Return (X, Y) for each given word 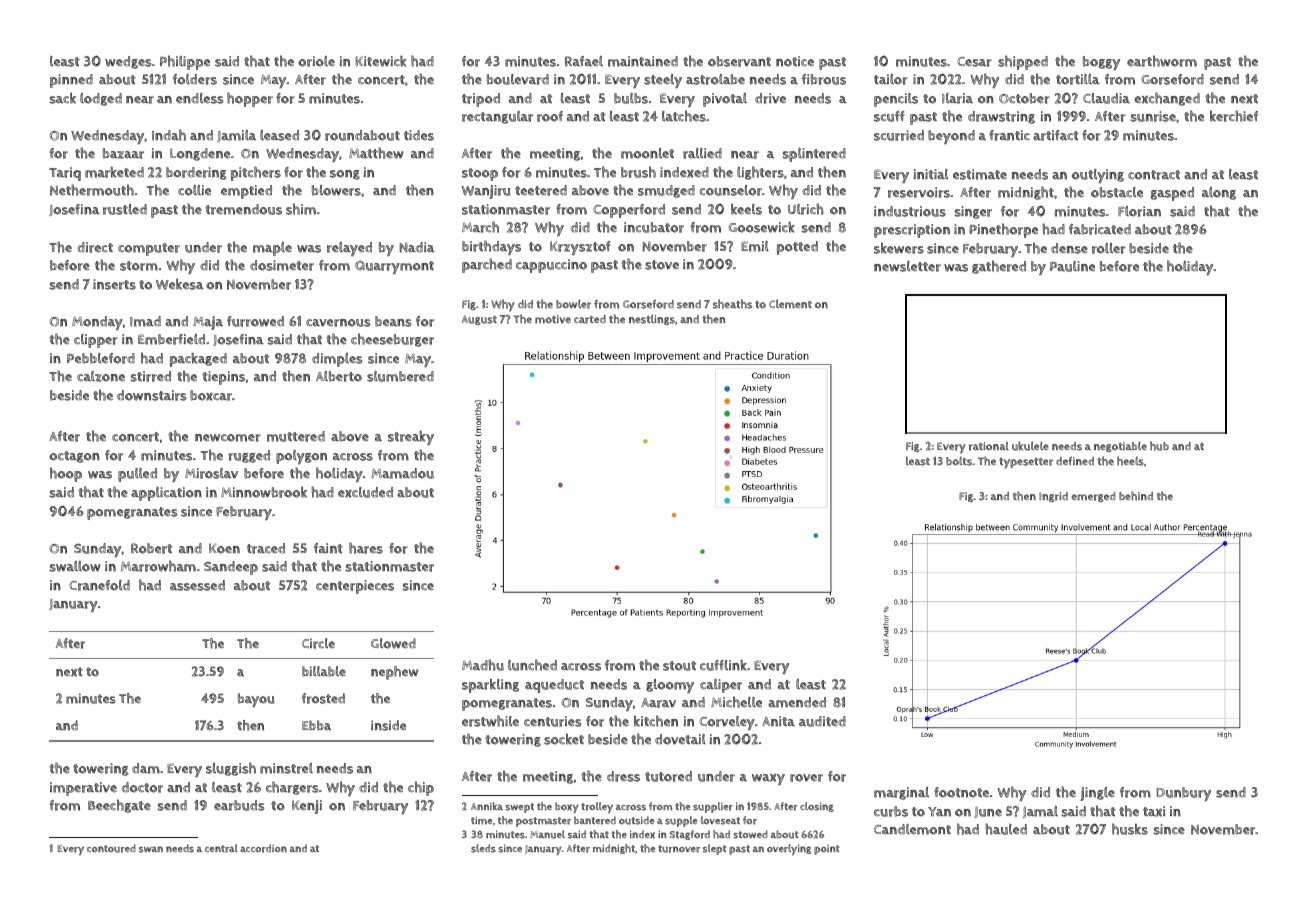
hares (366, 548)
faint (328, 548)
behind (1136, 496)
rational (989, 446)
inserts (114, 284)
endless (200, 98)
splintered (814, 155)
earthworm (1162, 61)
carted (590, 319)
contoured (111, 848)
